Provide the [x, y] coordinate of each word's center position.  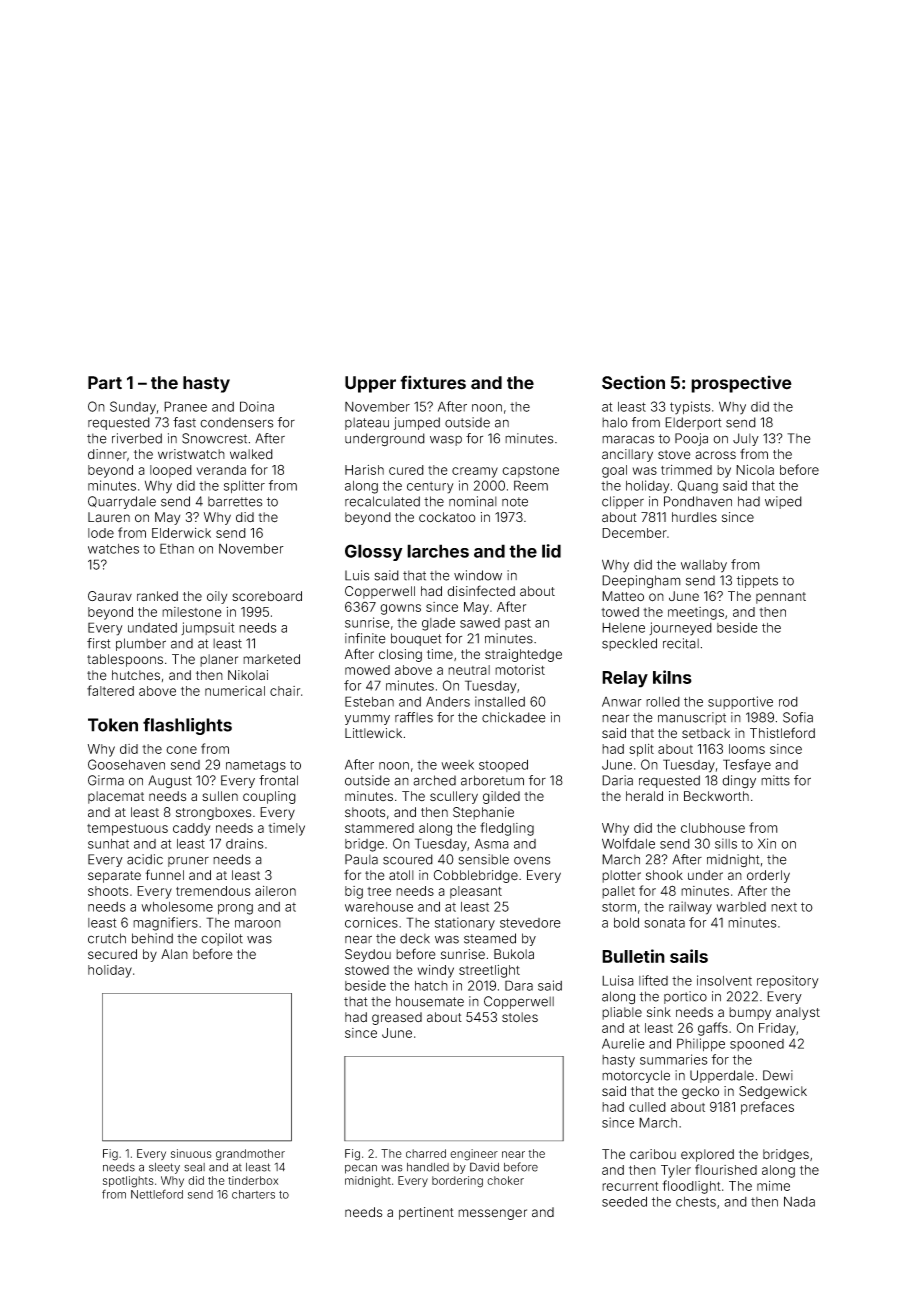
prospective [741, 384]
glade [438, 624]
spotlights [128, 1182]
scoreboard [267, 596]
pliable [622, 1013]
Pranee [185, 406]
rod [788, 702]
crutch [107, 938]
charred [426, 1153]
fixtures [433, 382]
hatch [431, 986]
